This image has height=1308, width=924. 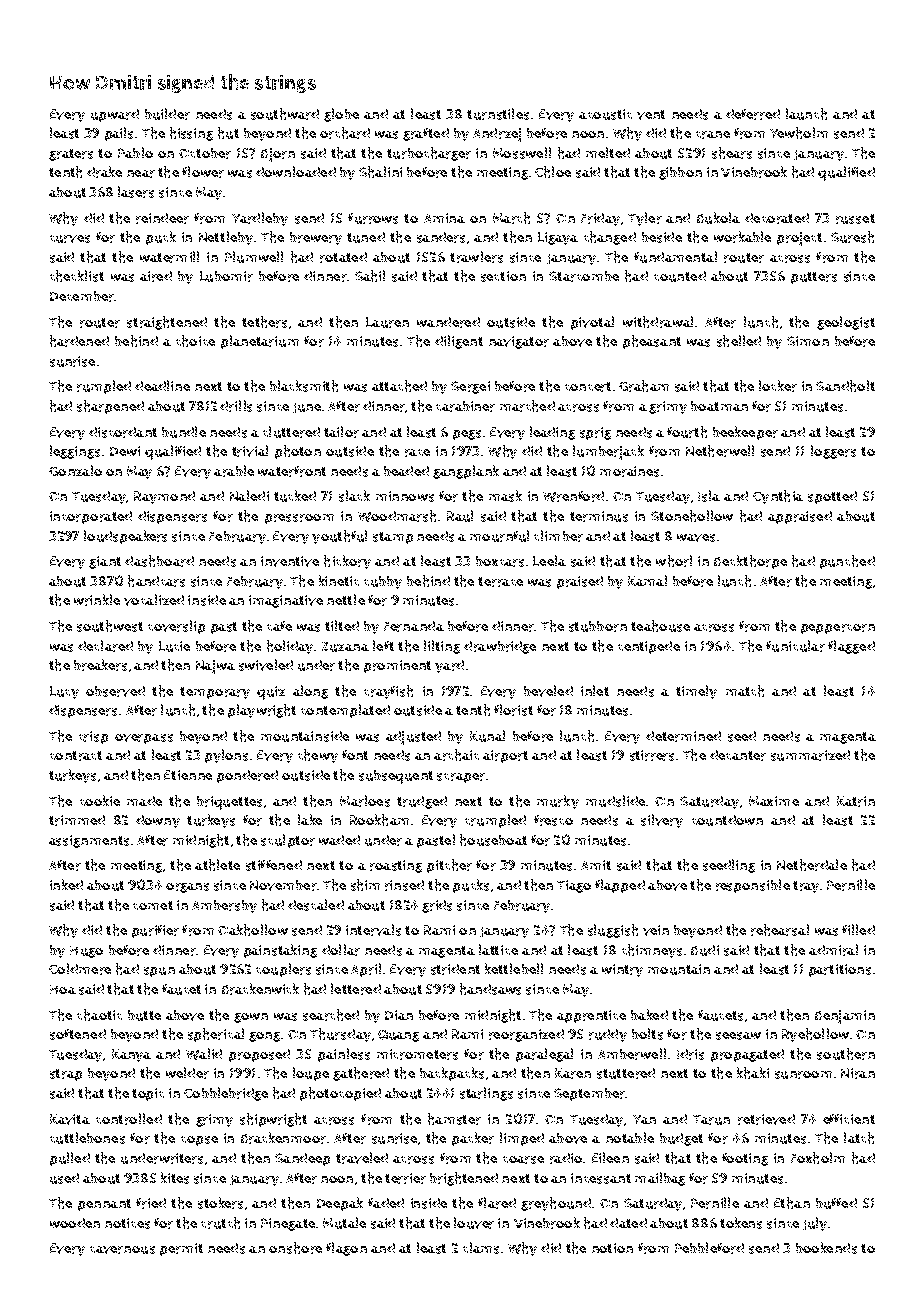 What do you see at coordinates (76, 756) in the image?
I see `contract` at bounding box center [76, 756].
